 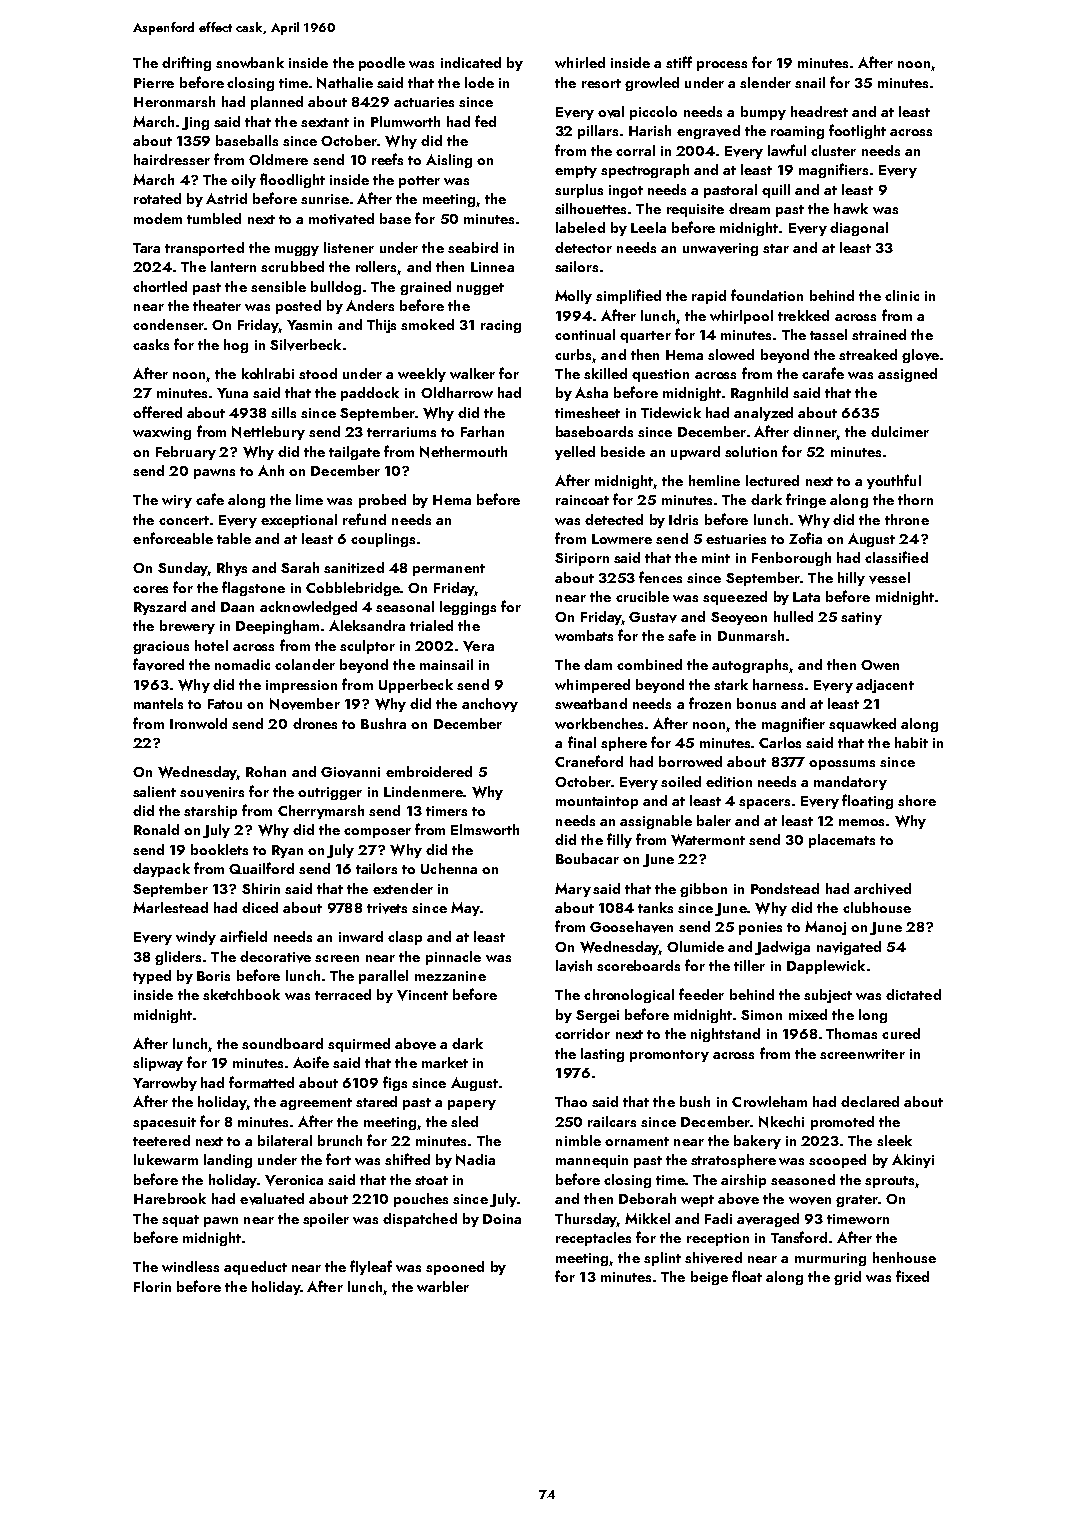 What do you see at coordinates (849, 948) in the image?
I see `navigated` at bounding box center [849, 948].
